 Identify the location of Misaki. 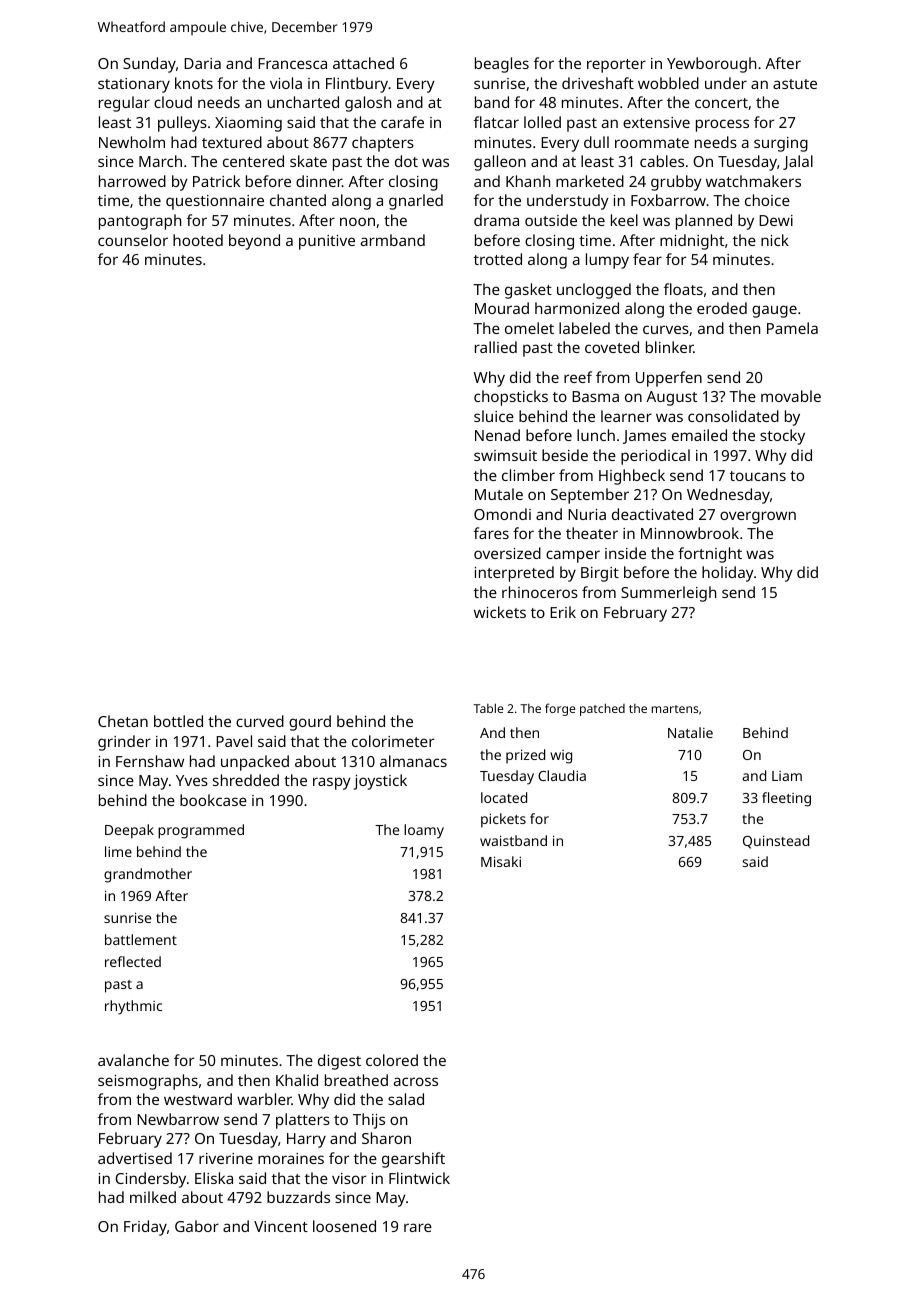
(501, 861).
